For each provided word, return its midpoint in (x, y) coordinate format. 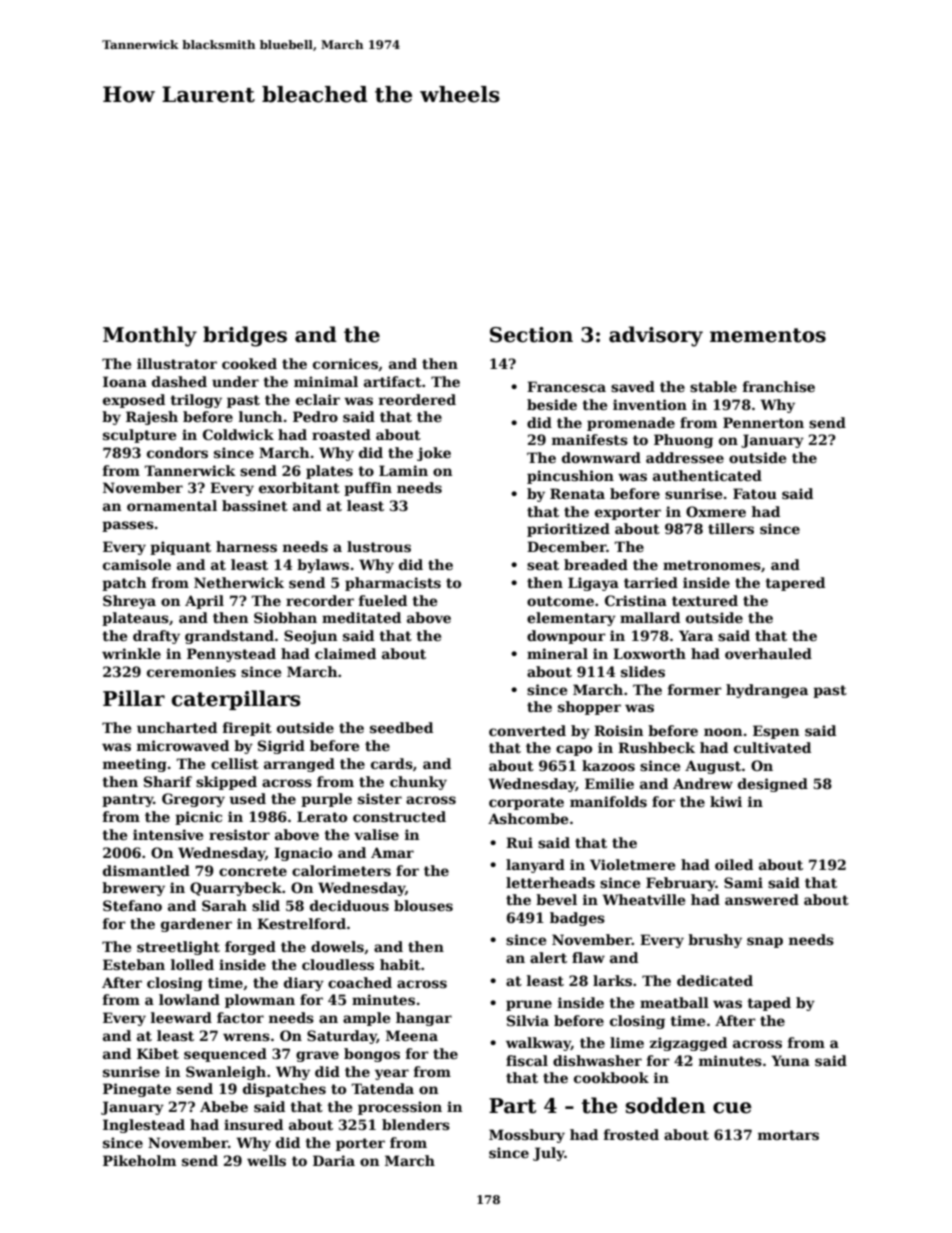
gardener (196, 925)
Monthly (150, 336)
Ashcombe (528, 818)
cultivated (772, 747)
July (549, 1154)
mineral (557, 653)
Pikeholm (139, 1160)
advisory (656, 336)
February (681, 884)
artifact (393, 381)
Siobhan (285, 617)
